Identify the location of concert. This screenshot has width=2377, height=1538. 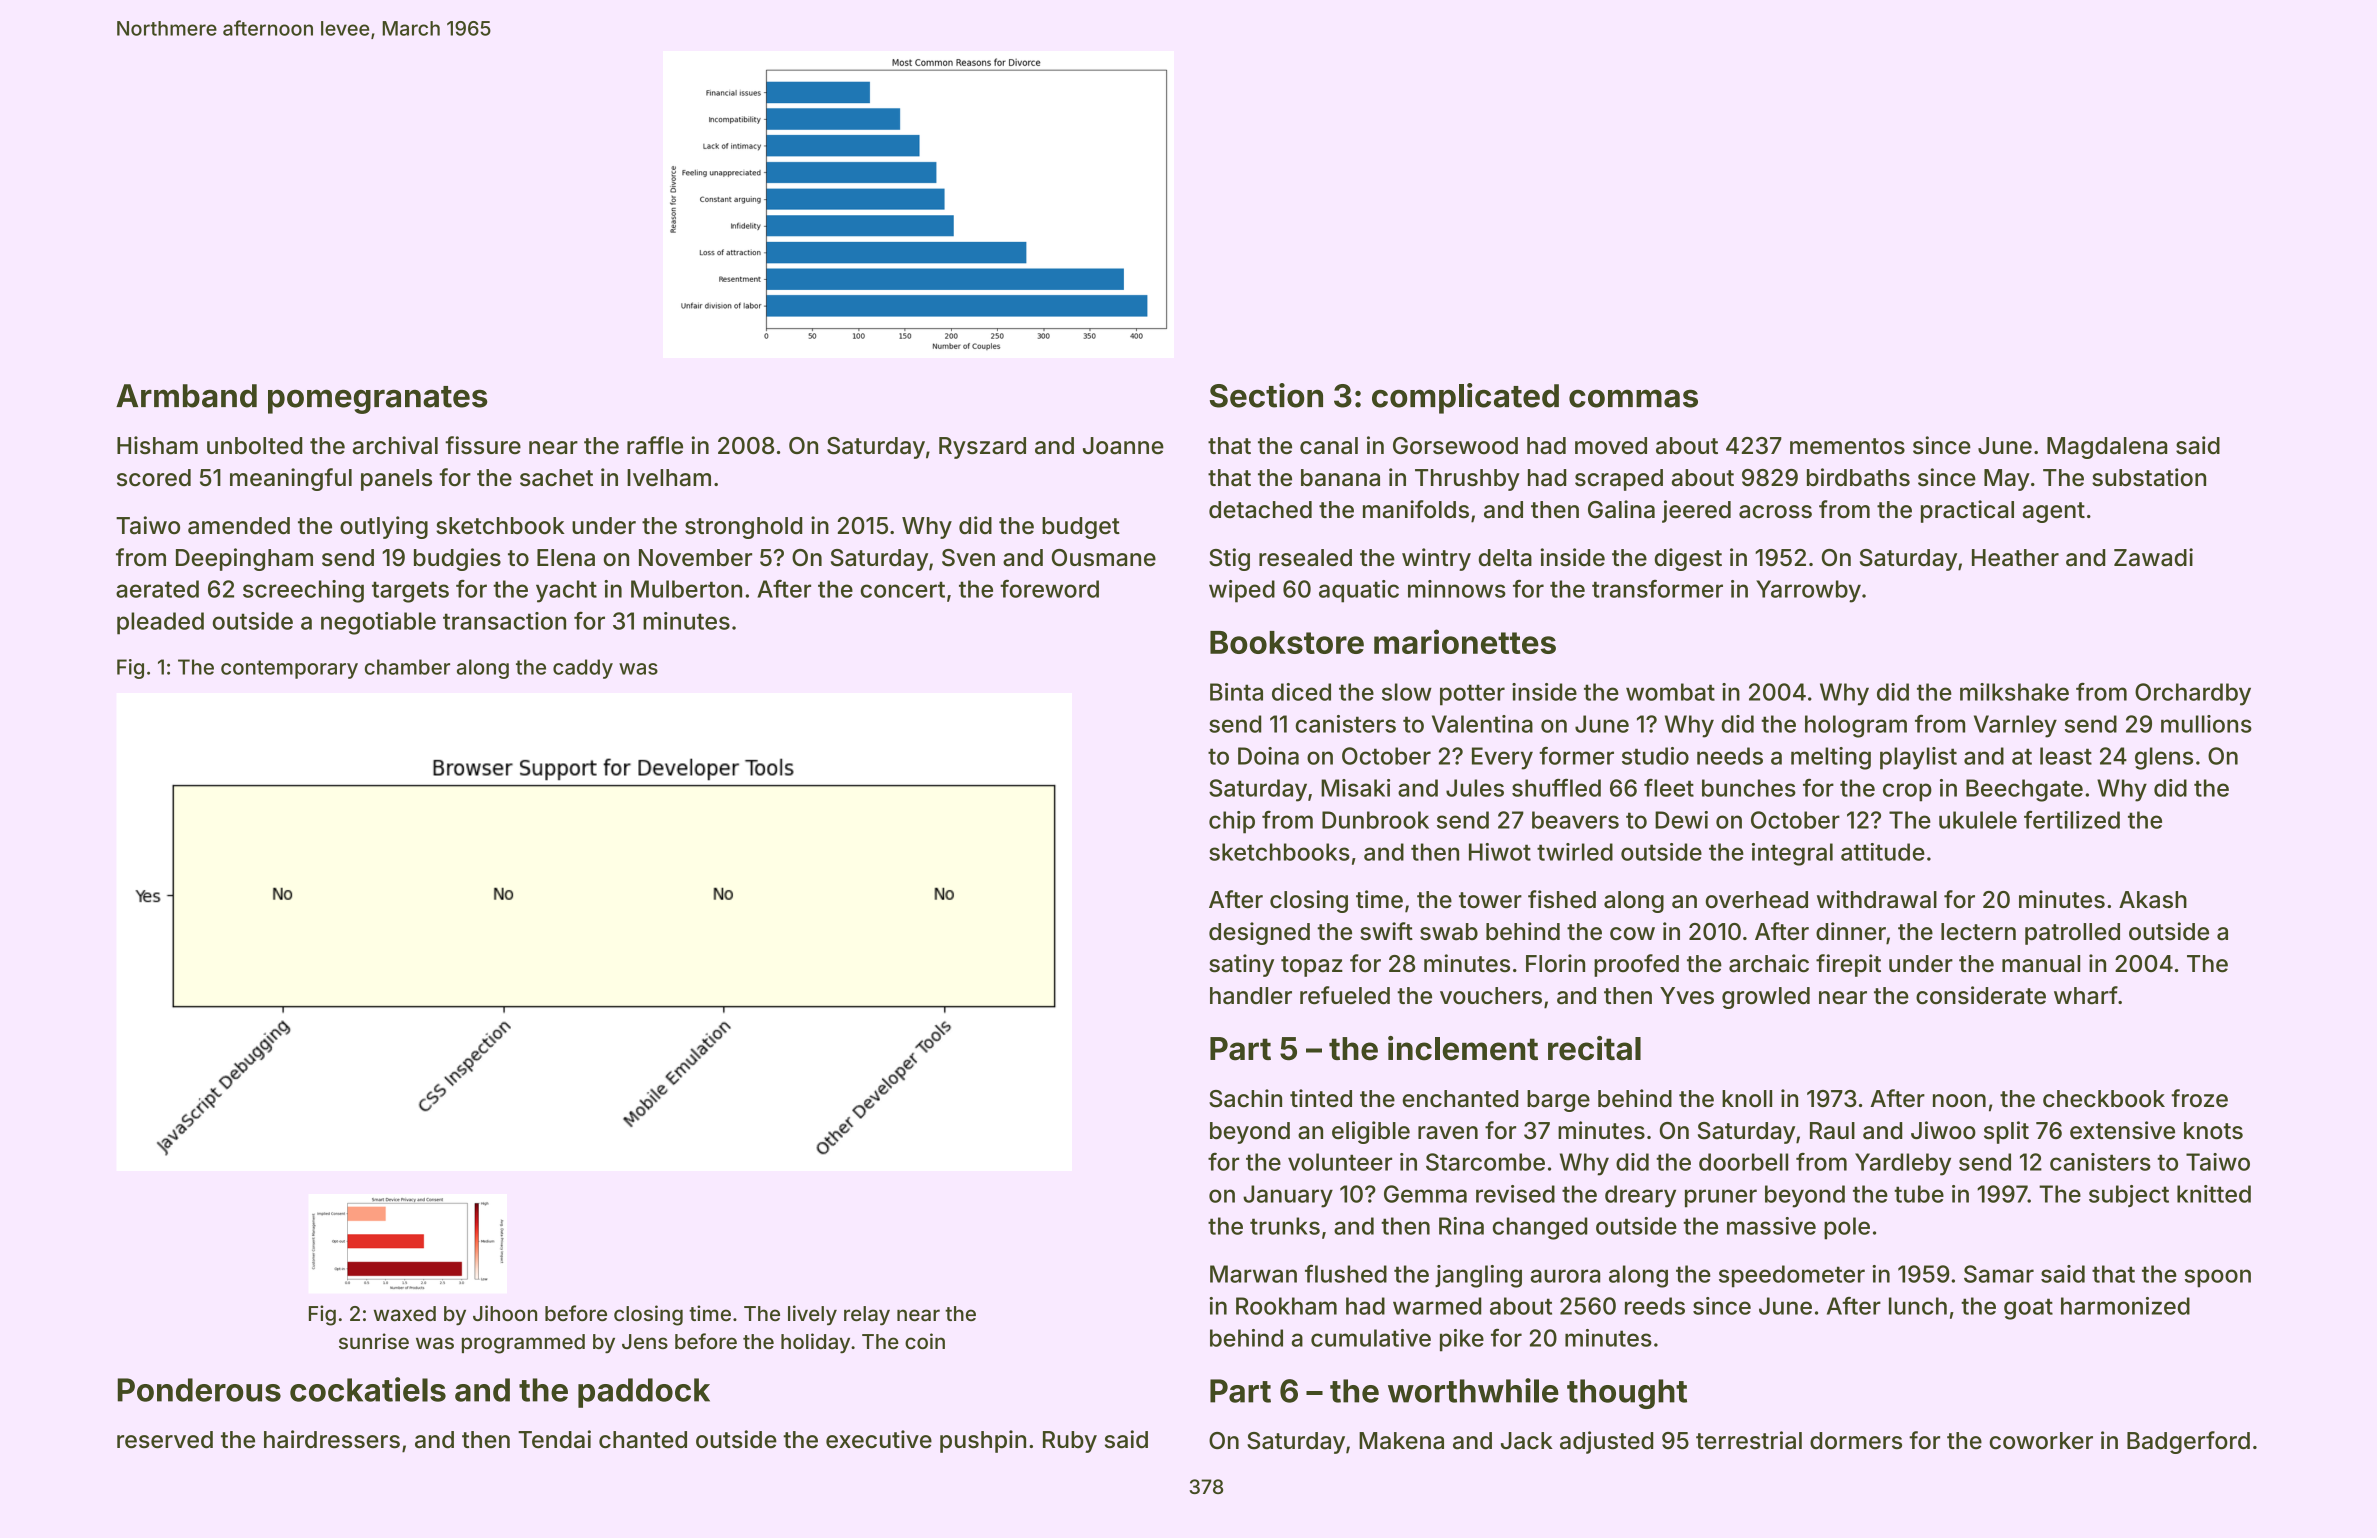
(902, 589).
